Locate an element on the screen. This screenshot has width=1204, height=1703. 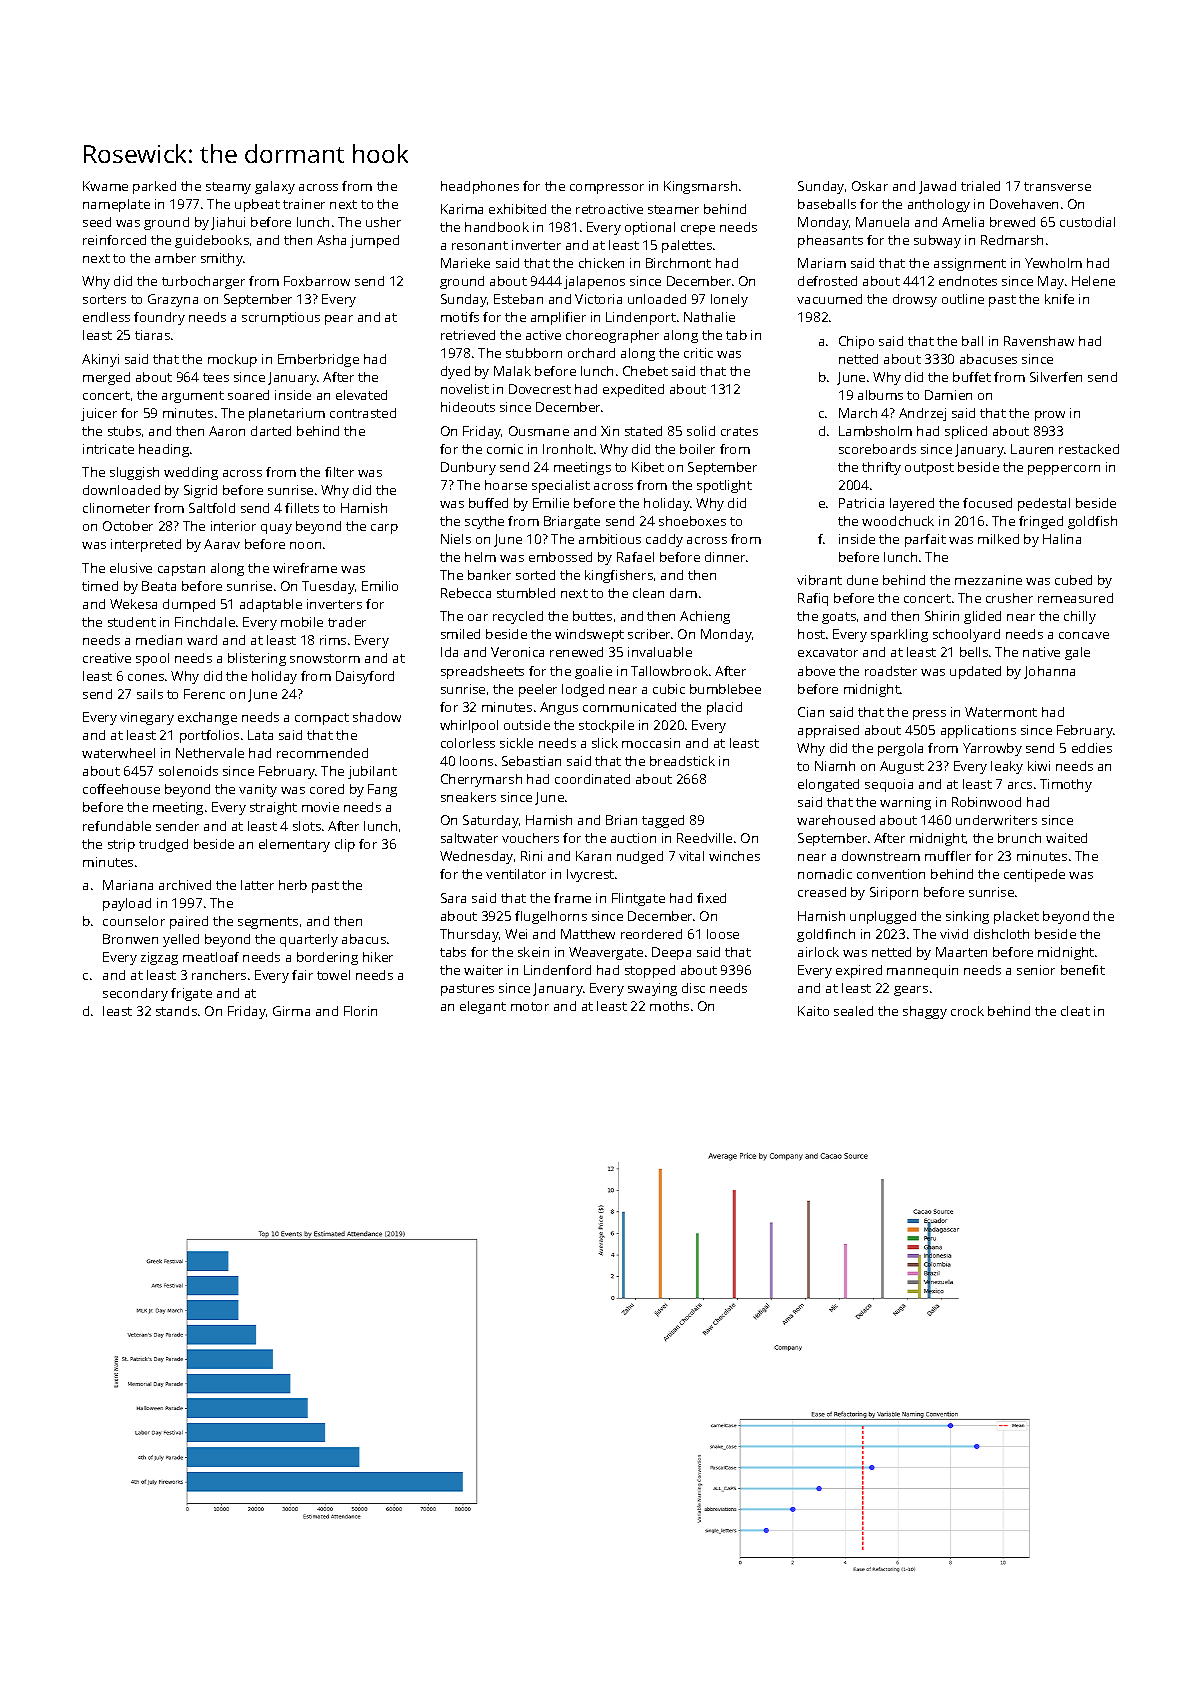
downloaded is located at coordinates (121, 490).
